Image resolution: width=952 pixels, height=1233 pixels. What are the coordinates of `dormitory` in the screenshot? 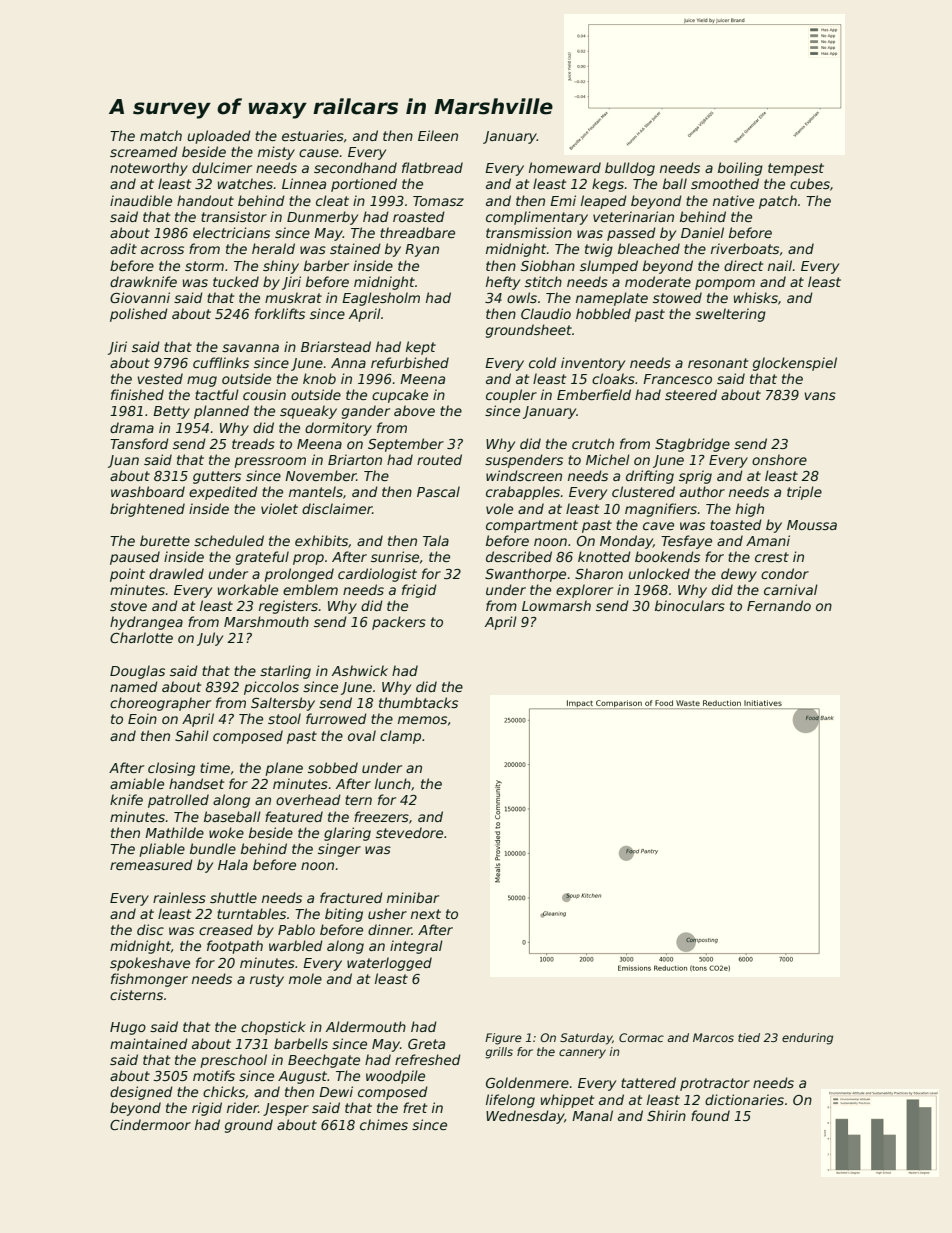 It's located at (338, 429).
